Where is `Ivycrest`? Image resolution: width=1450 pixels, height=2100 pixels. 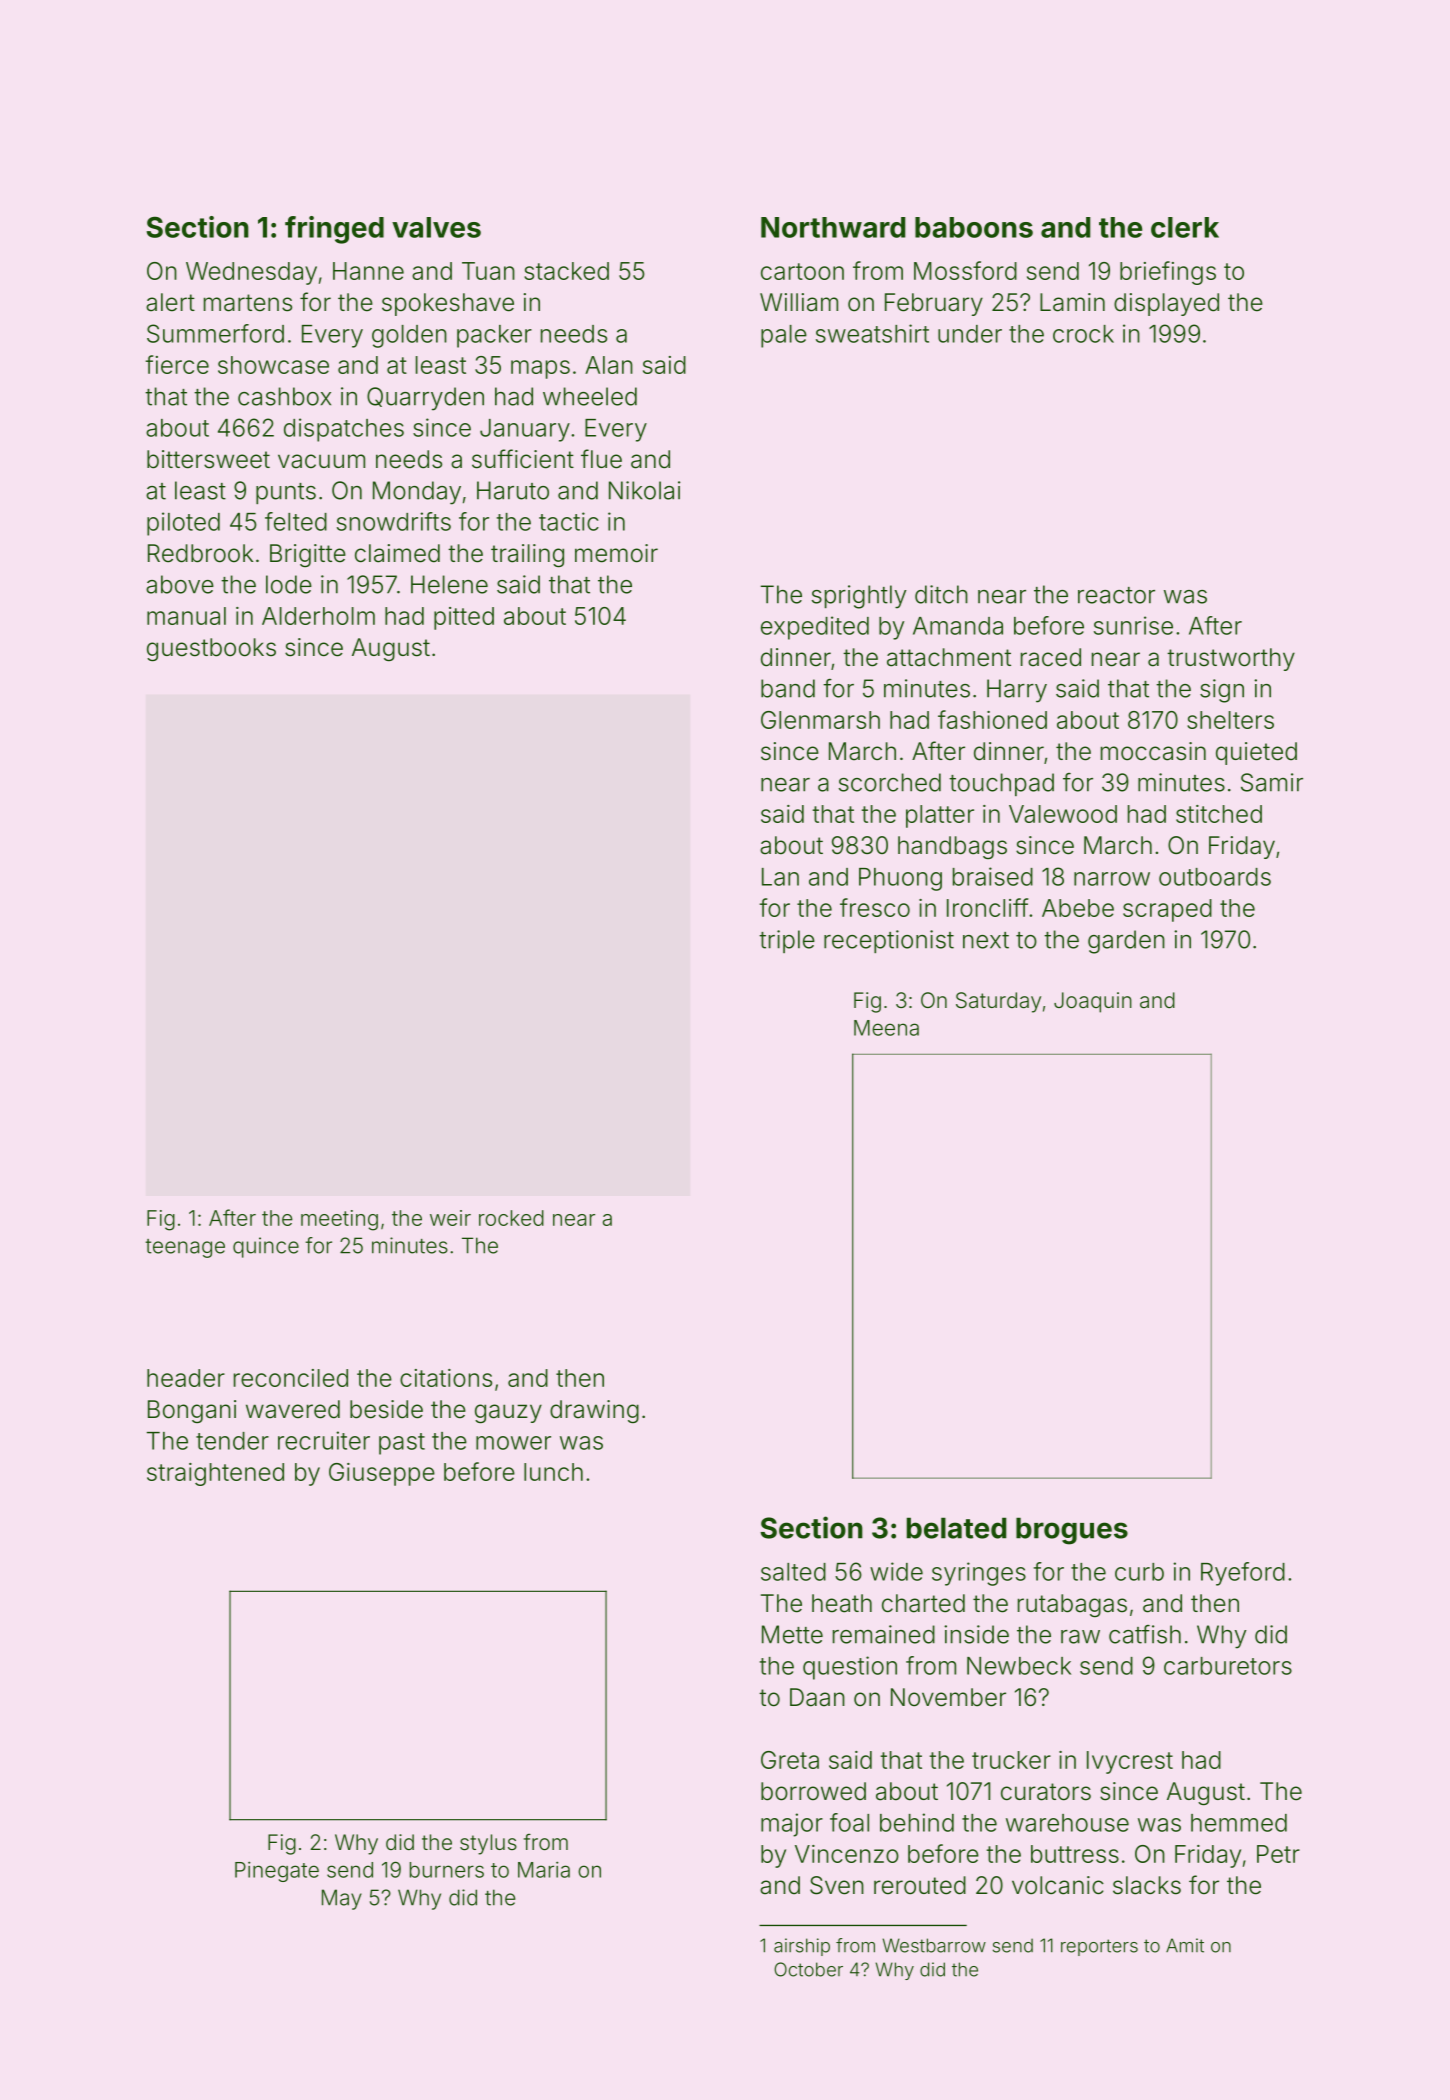
Ivycrest is located at coordinates (1130, 1762).
